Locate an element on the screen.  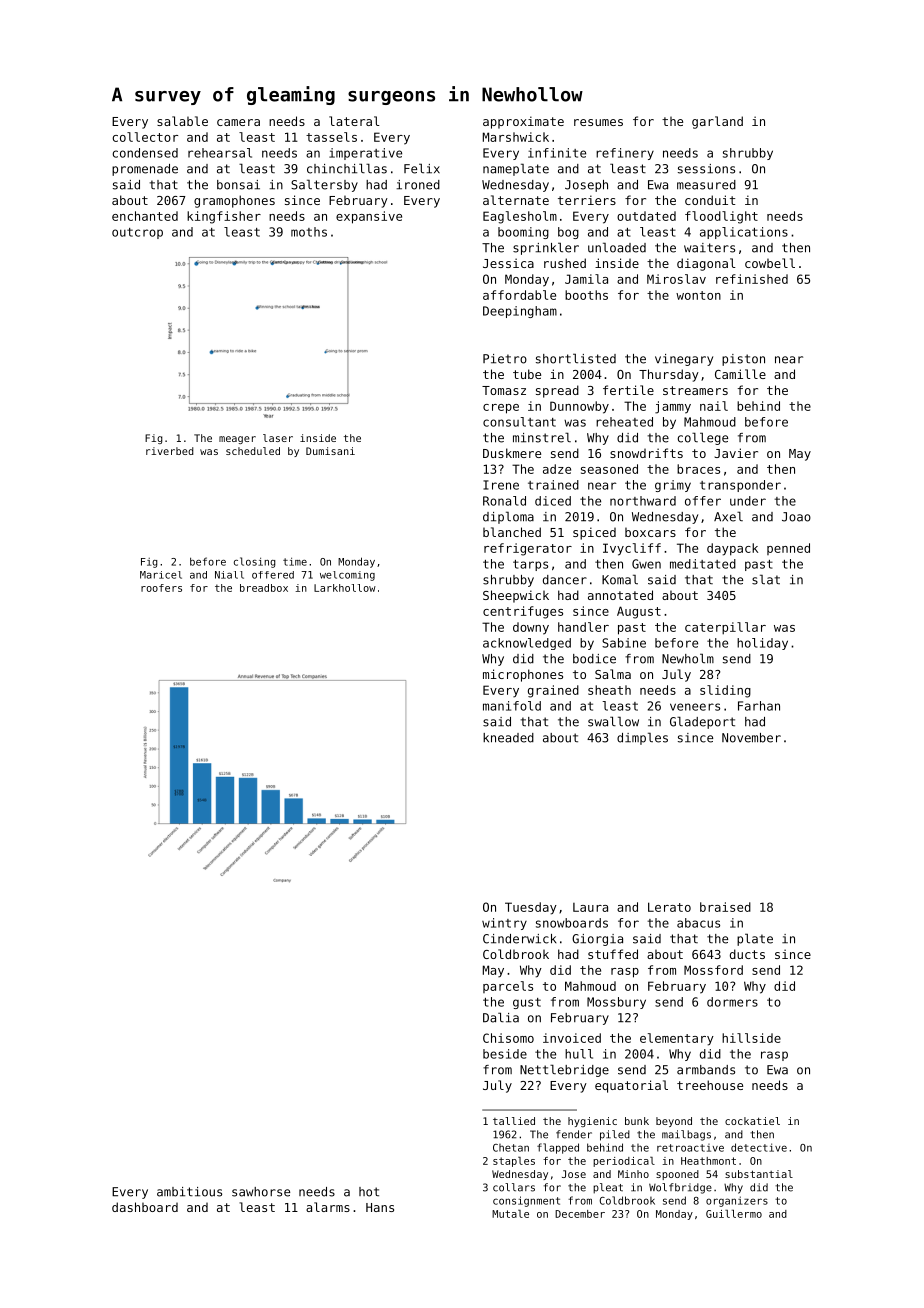
holiday is located at coordinates (762, 644).
